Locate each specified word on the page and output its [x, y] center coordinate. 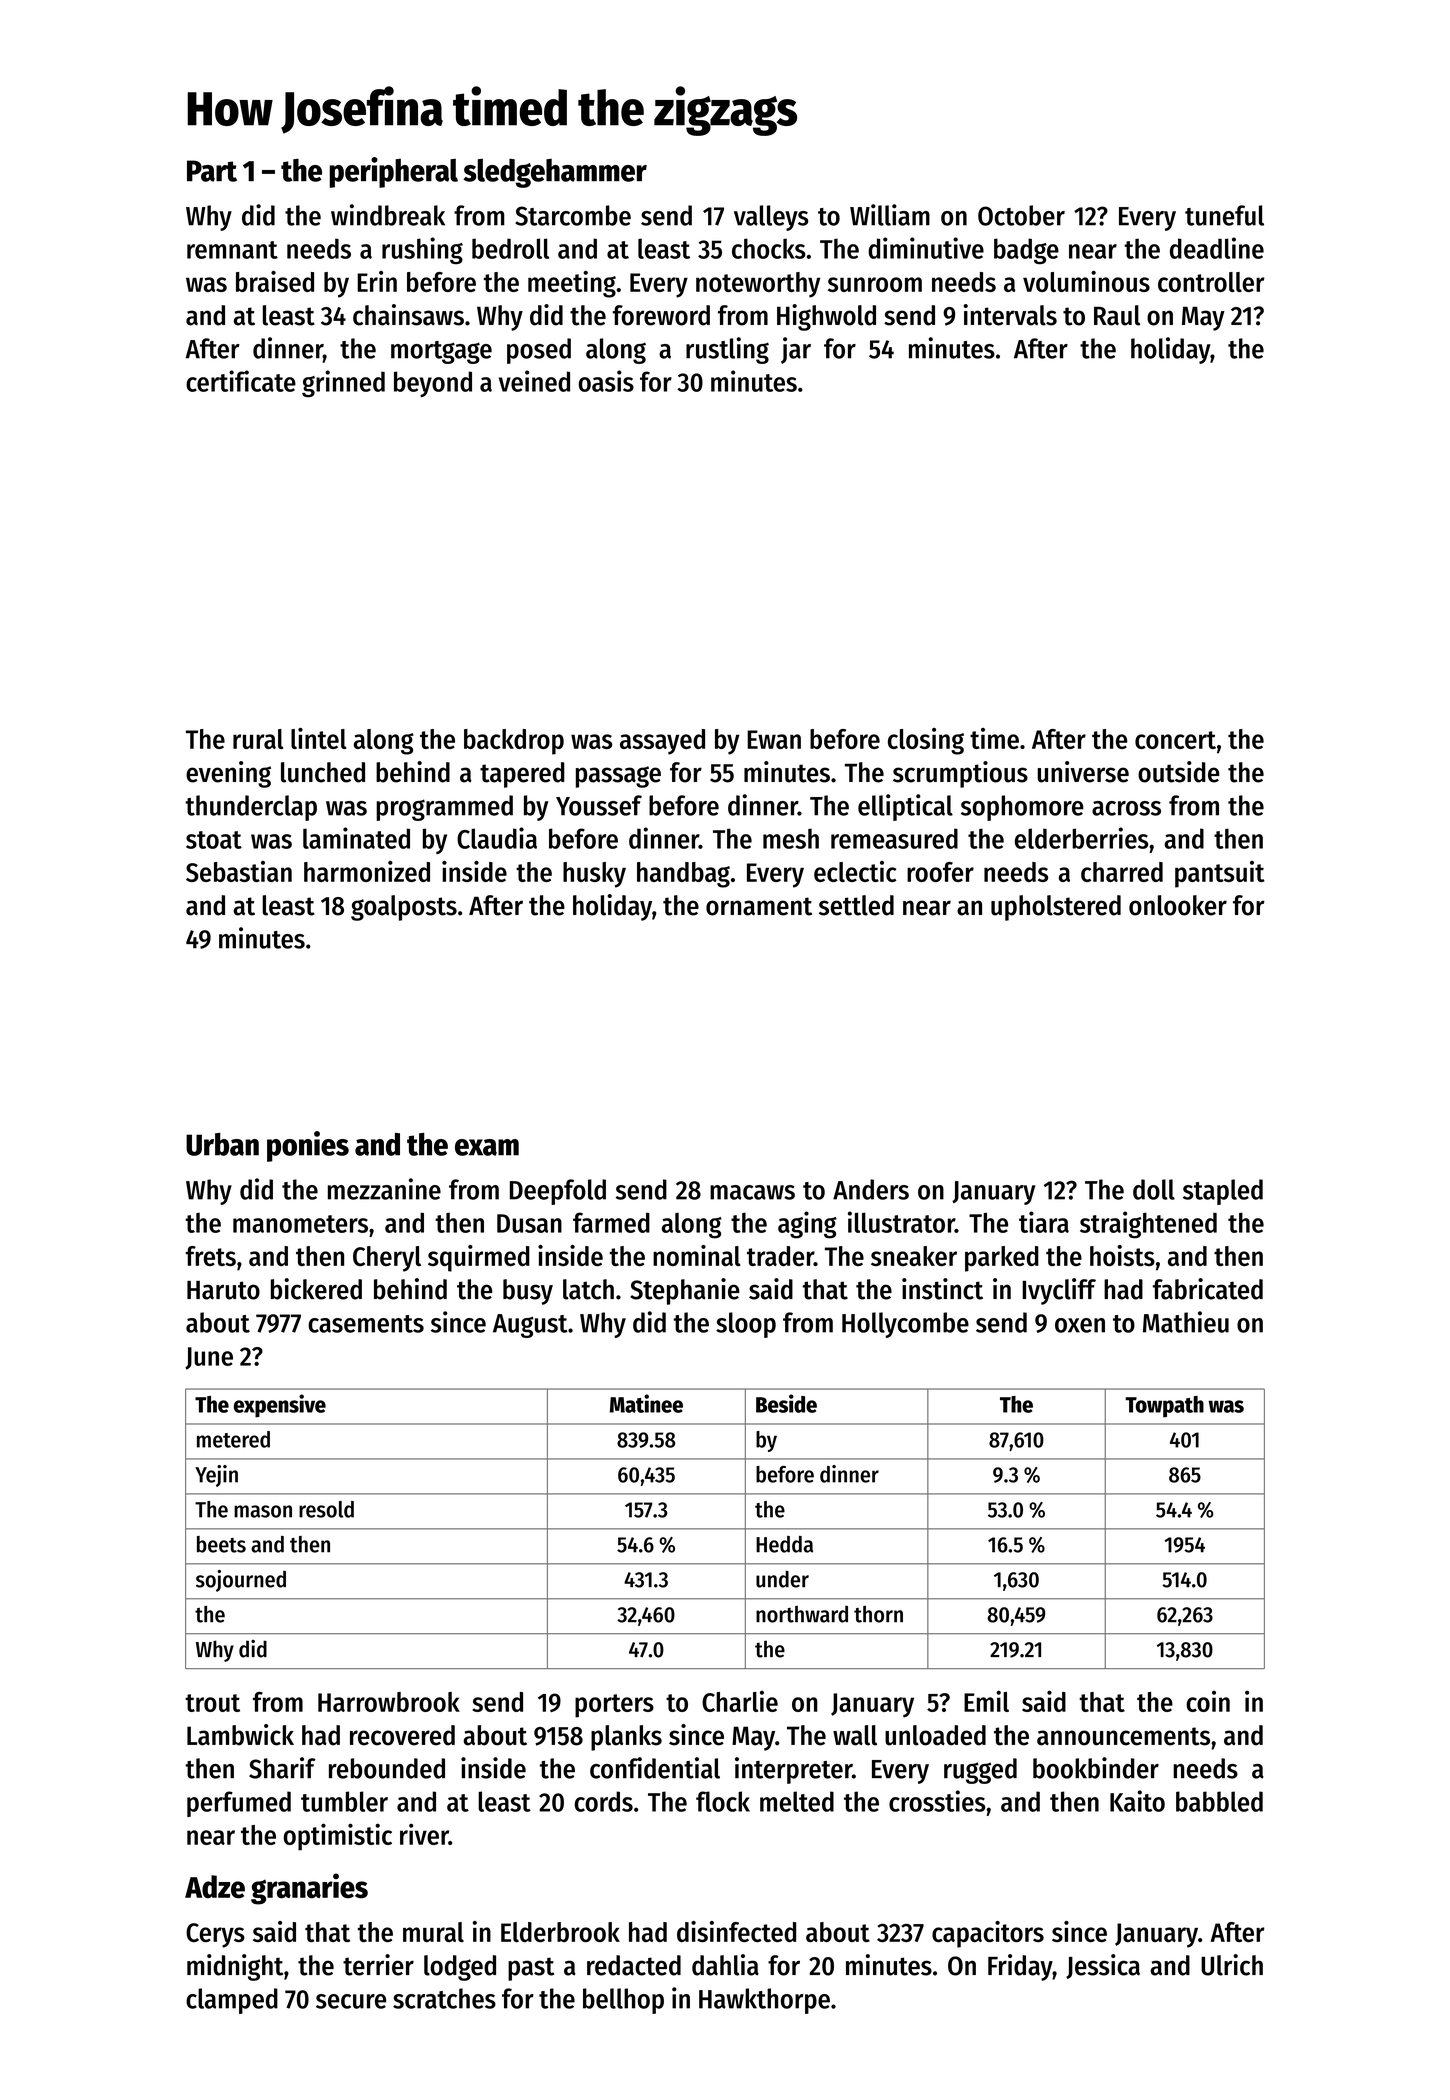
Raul [1117, 315]
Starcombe [573, 215]
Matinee [646, 1403]
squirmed [479, 1258]
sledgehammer [555, 173]
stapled [1223, 1192]
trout [212, 1703]
